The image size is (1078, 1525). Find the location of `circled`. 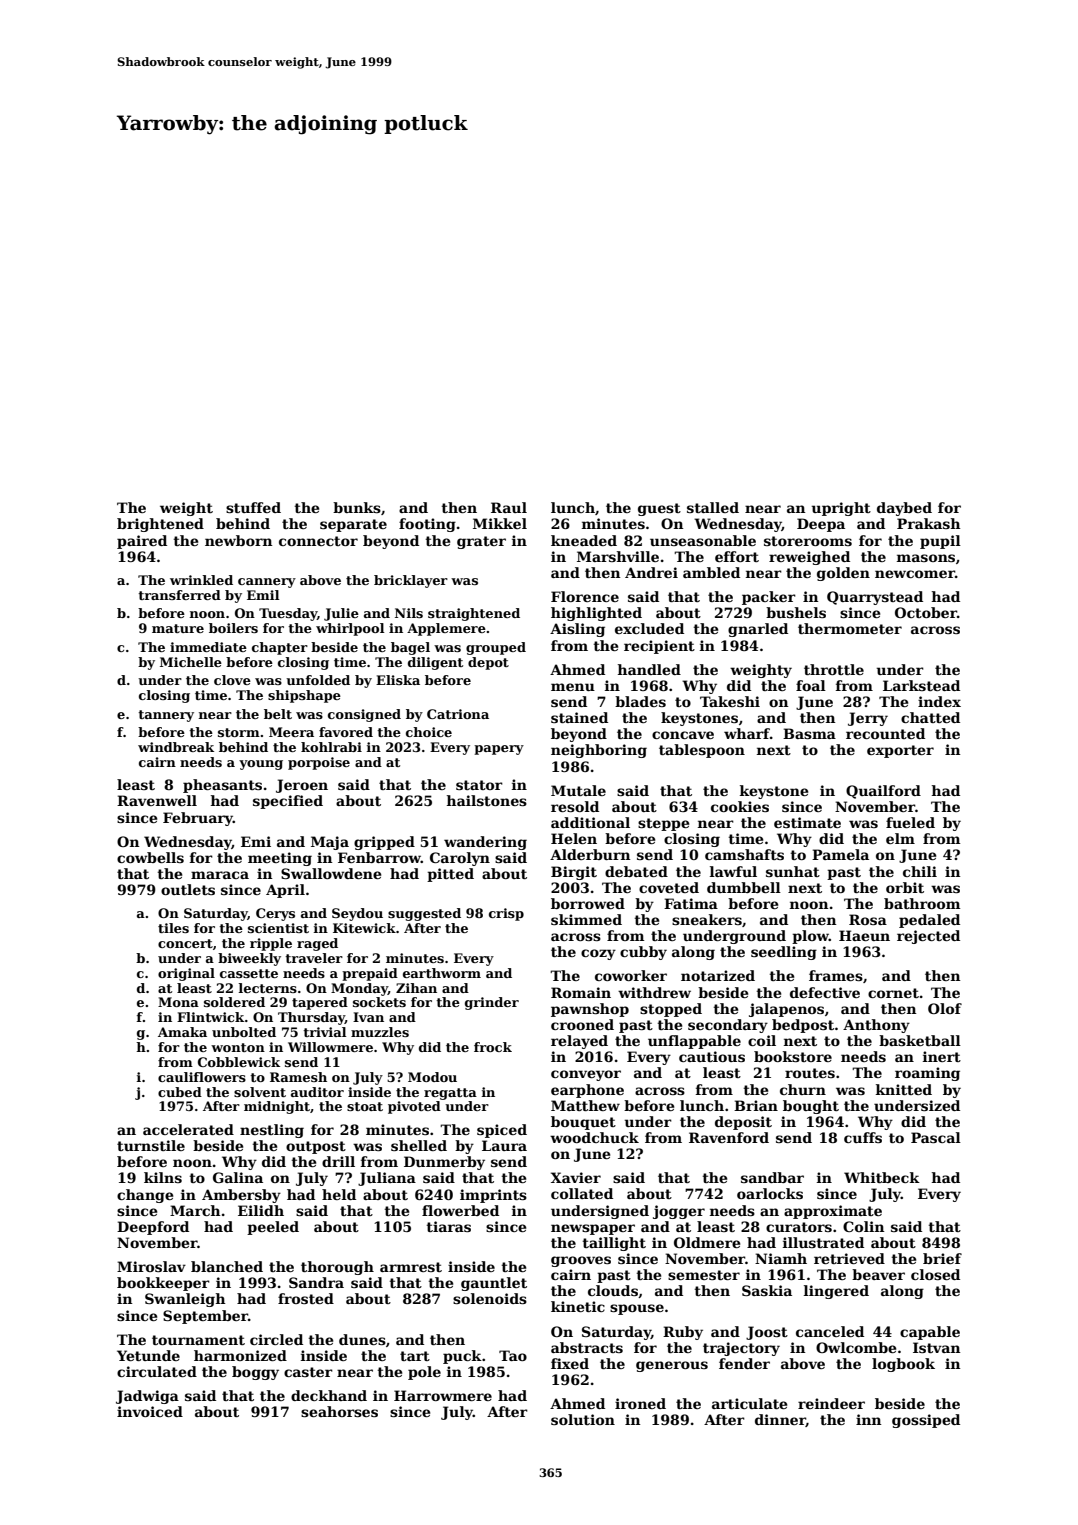

circled is located at coordinates (276, 1339).
